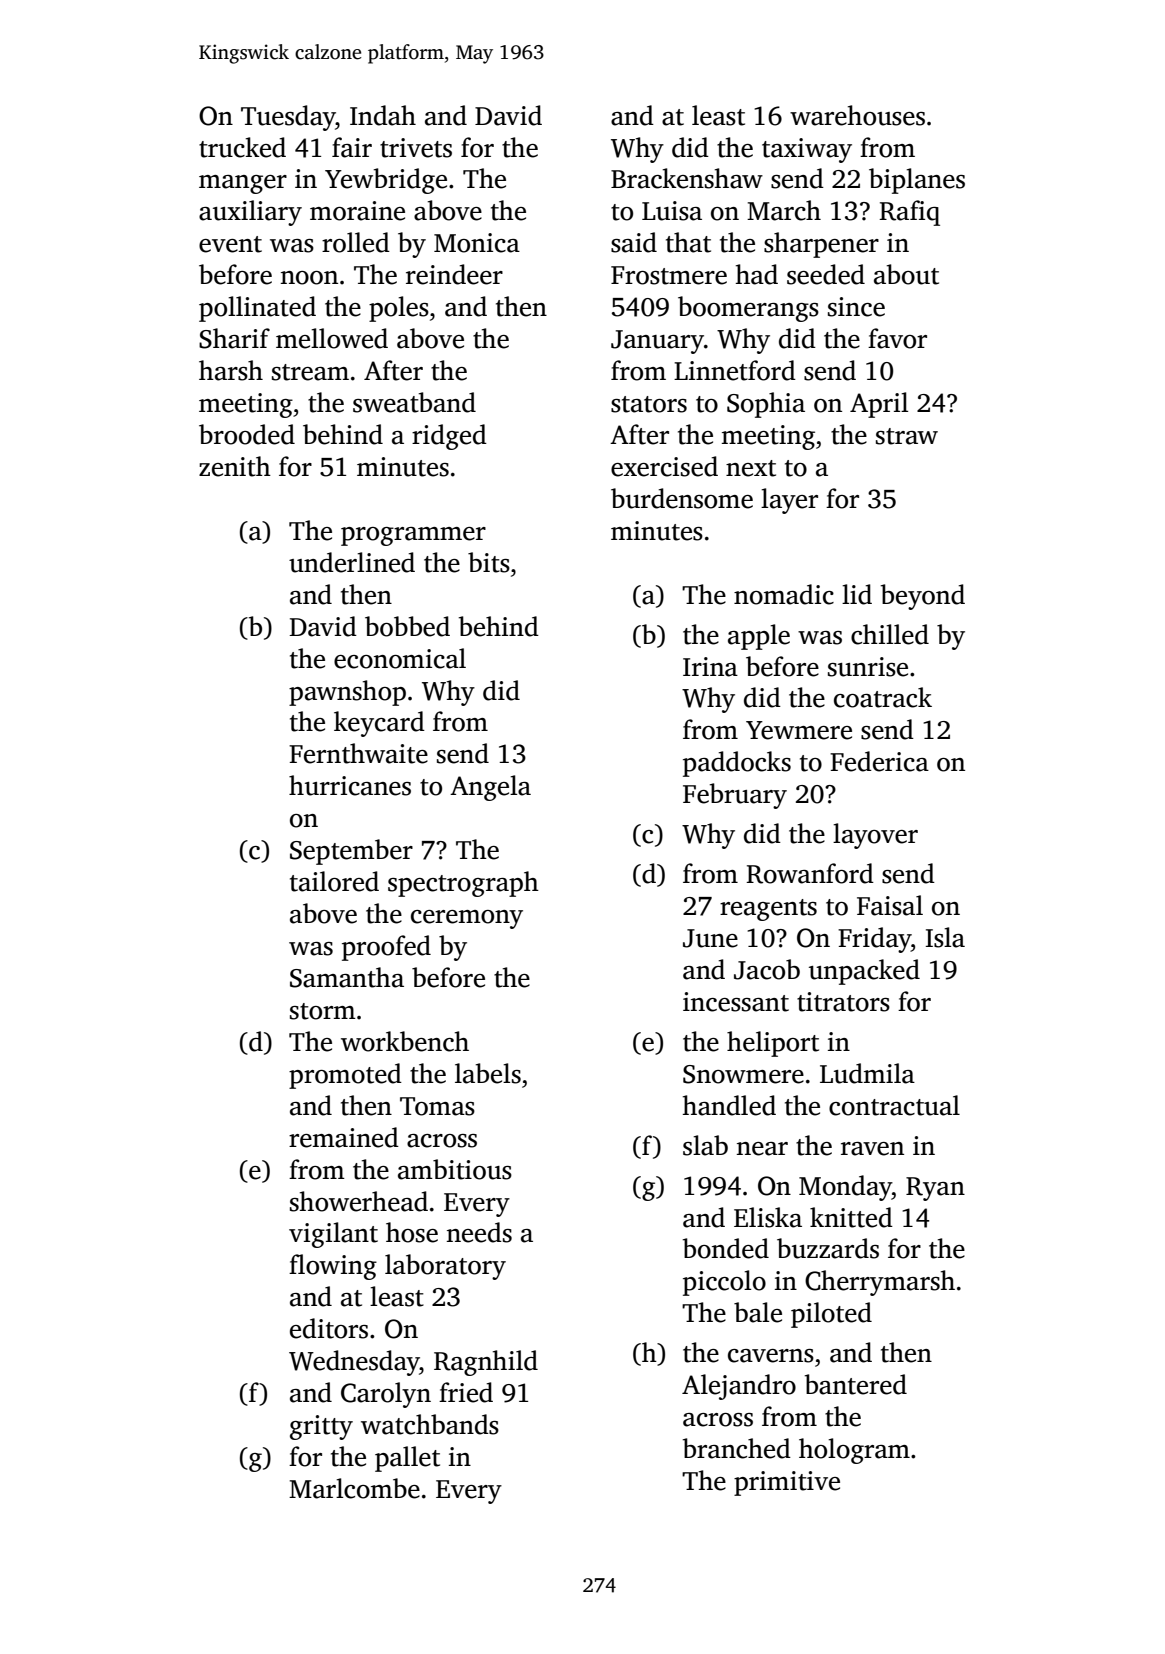 This screenshot has width=1165, height=1654. Describe the element at coordinates (383, 115) in the screenshot. I see `Indah` at that location.
